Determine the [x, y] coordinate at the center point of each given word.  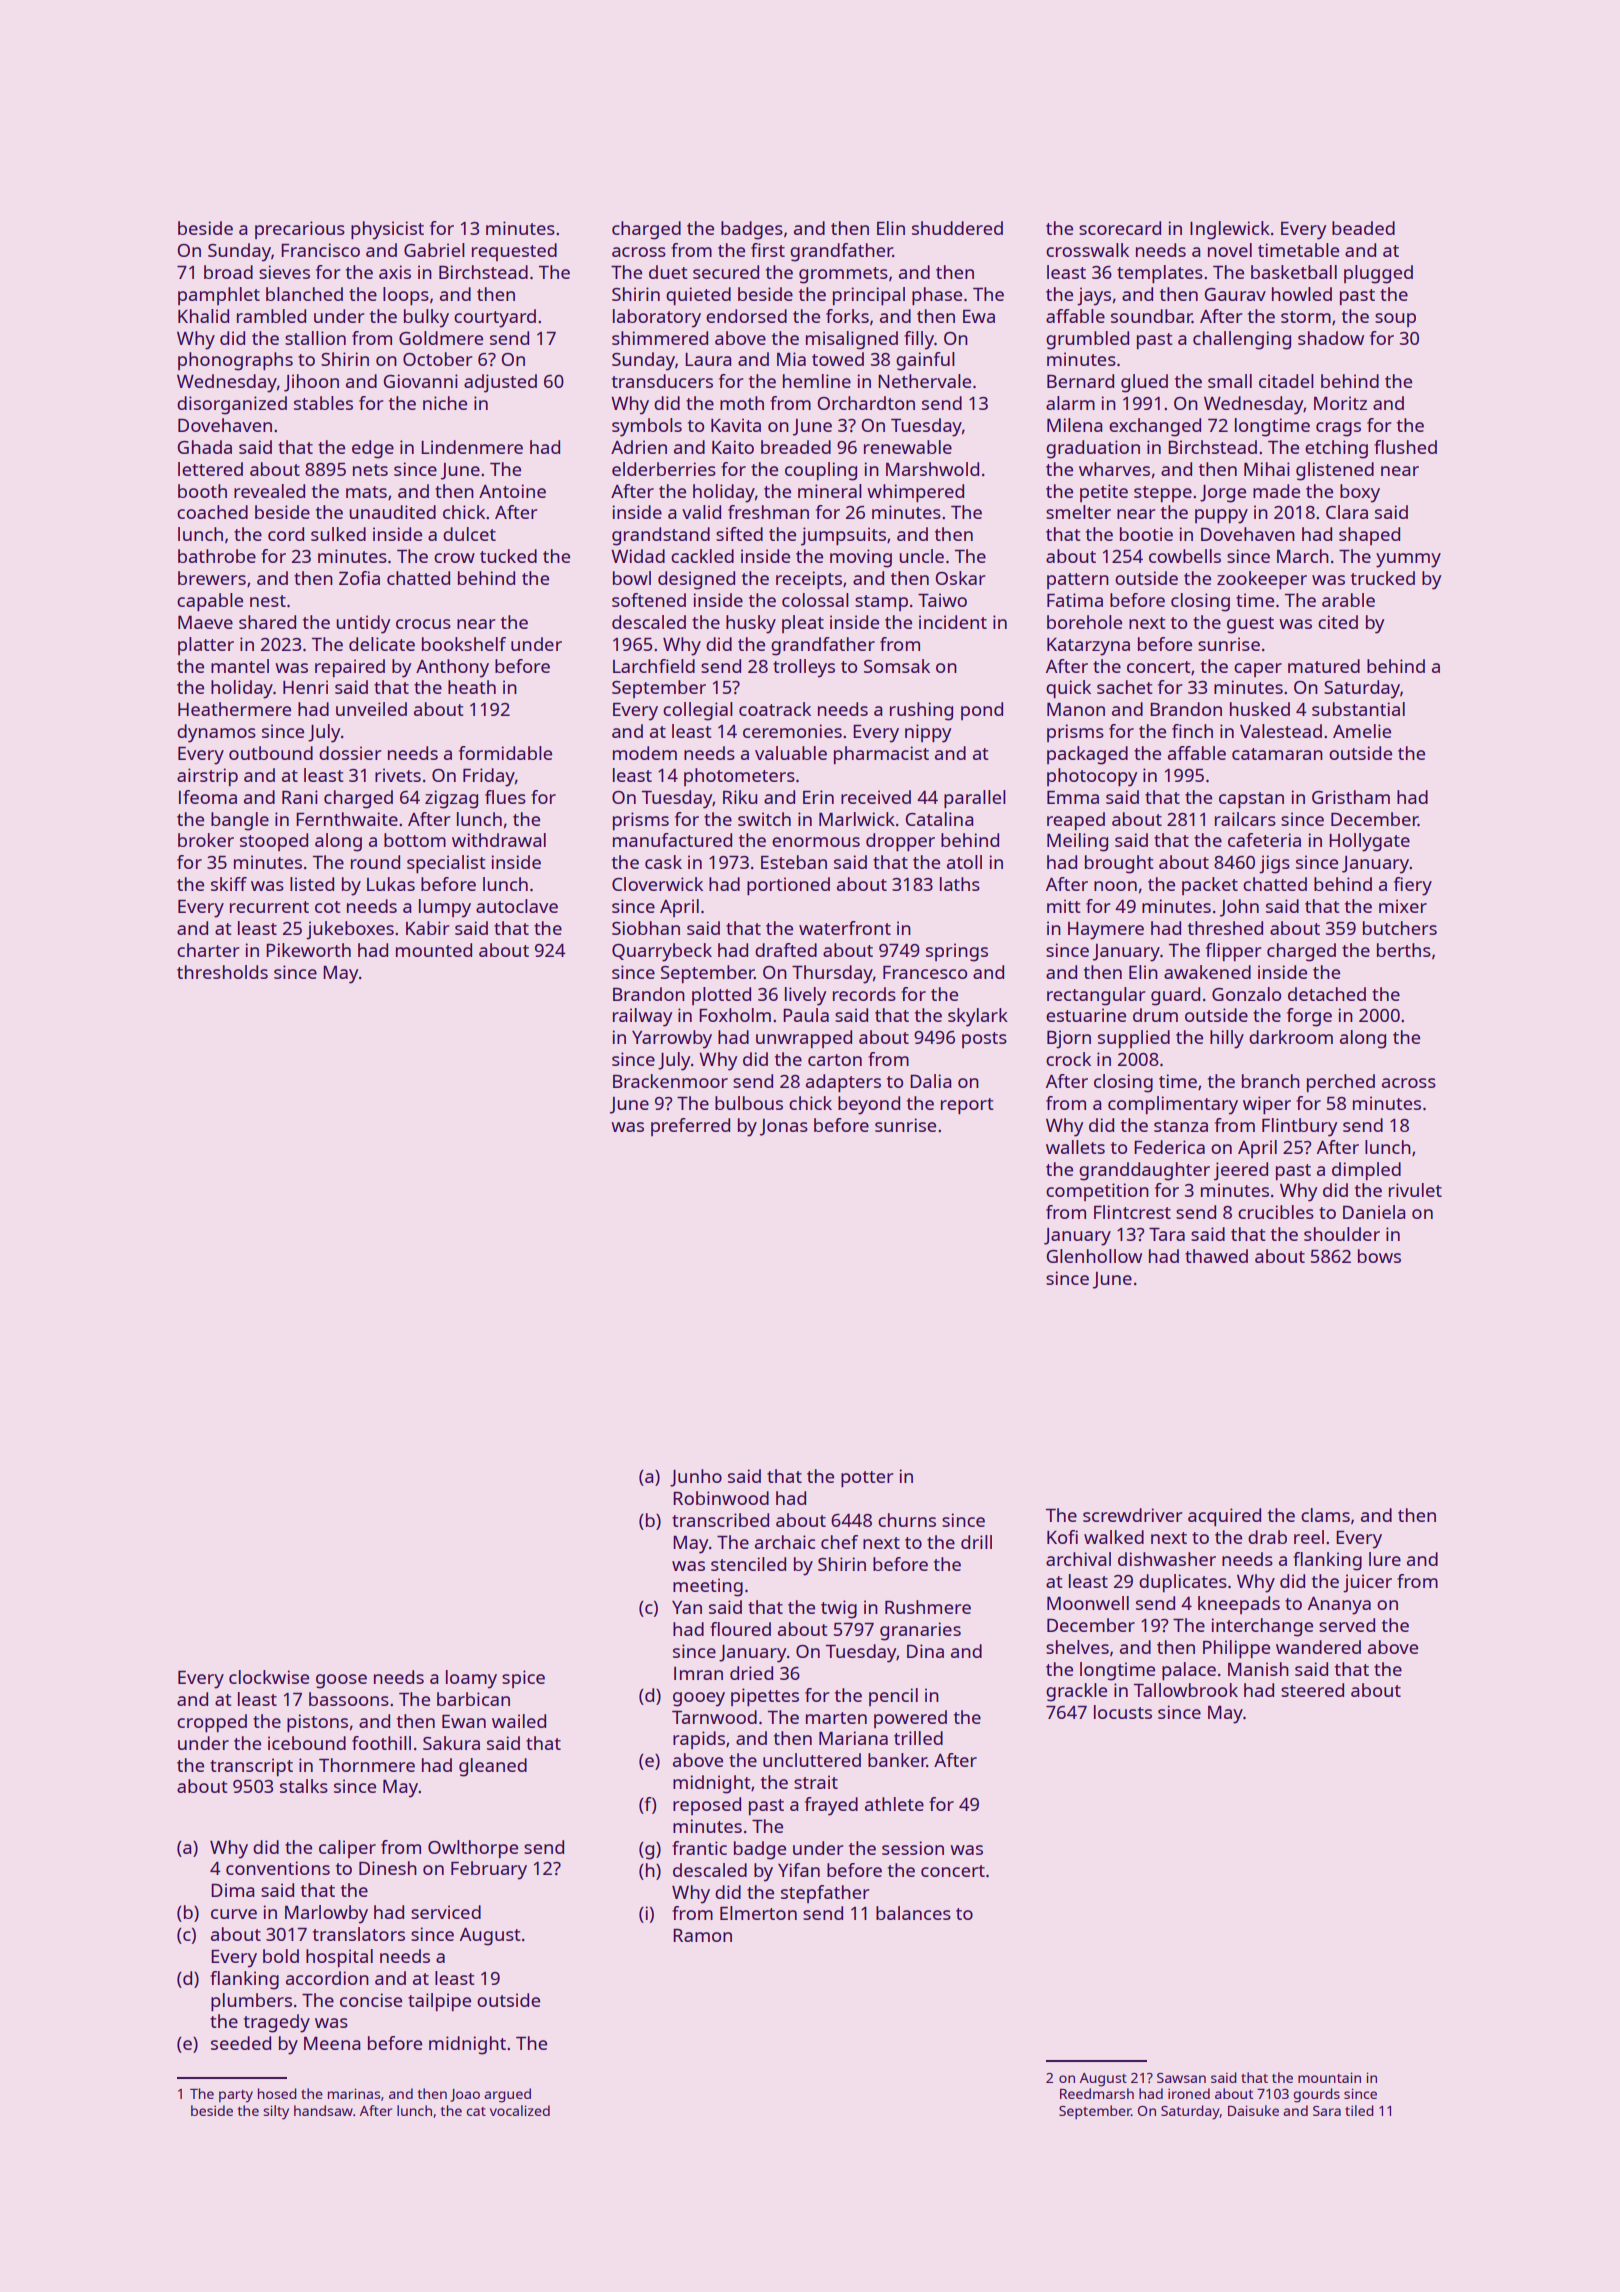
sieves [284, 272]
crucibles [1276, 1212]
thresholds [222, 972]
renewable [908, 447]
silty [276, 2112]
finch [1192, 731]
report [967, 1106]
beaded [1363, 228]
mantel [240, 666]
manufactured [672, 840]
